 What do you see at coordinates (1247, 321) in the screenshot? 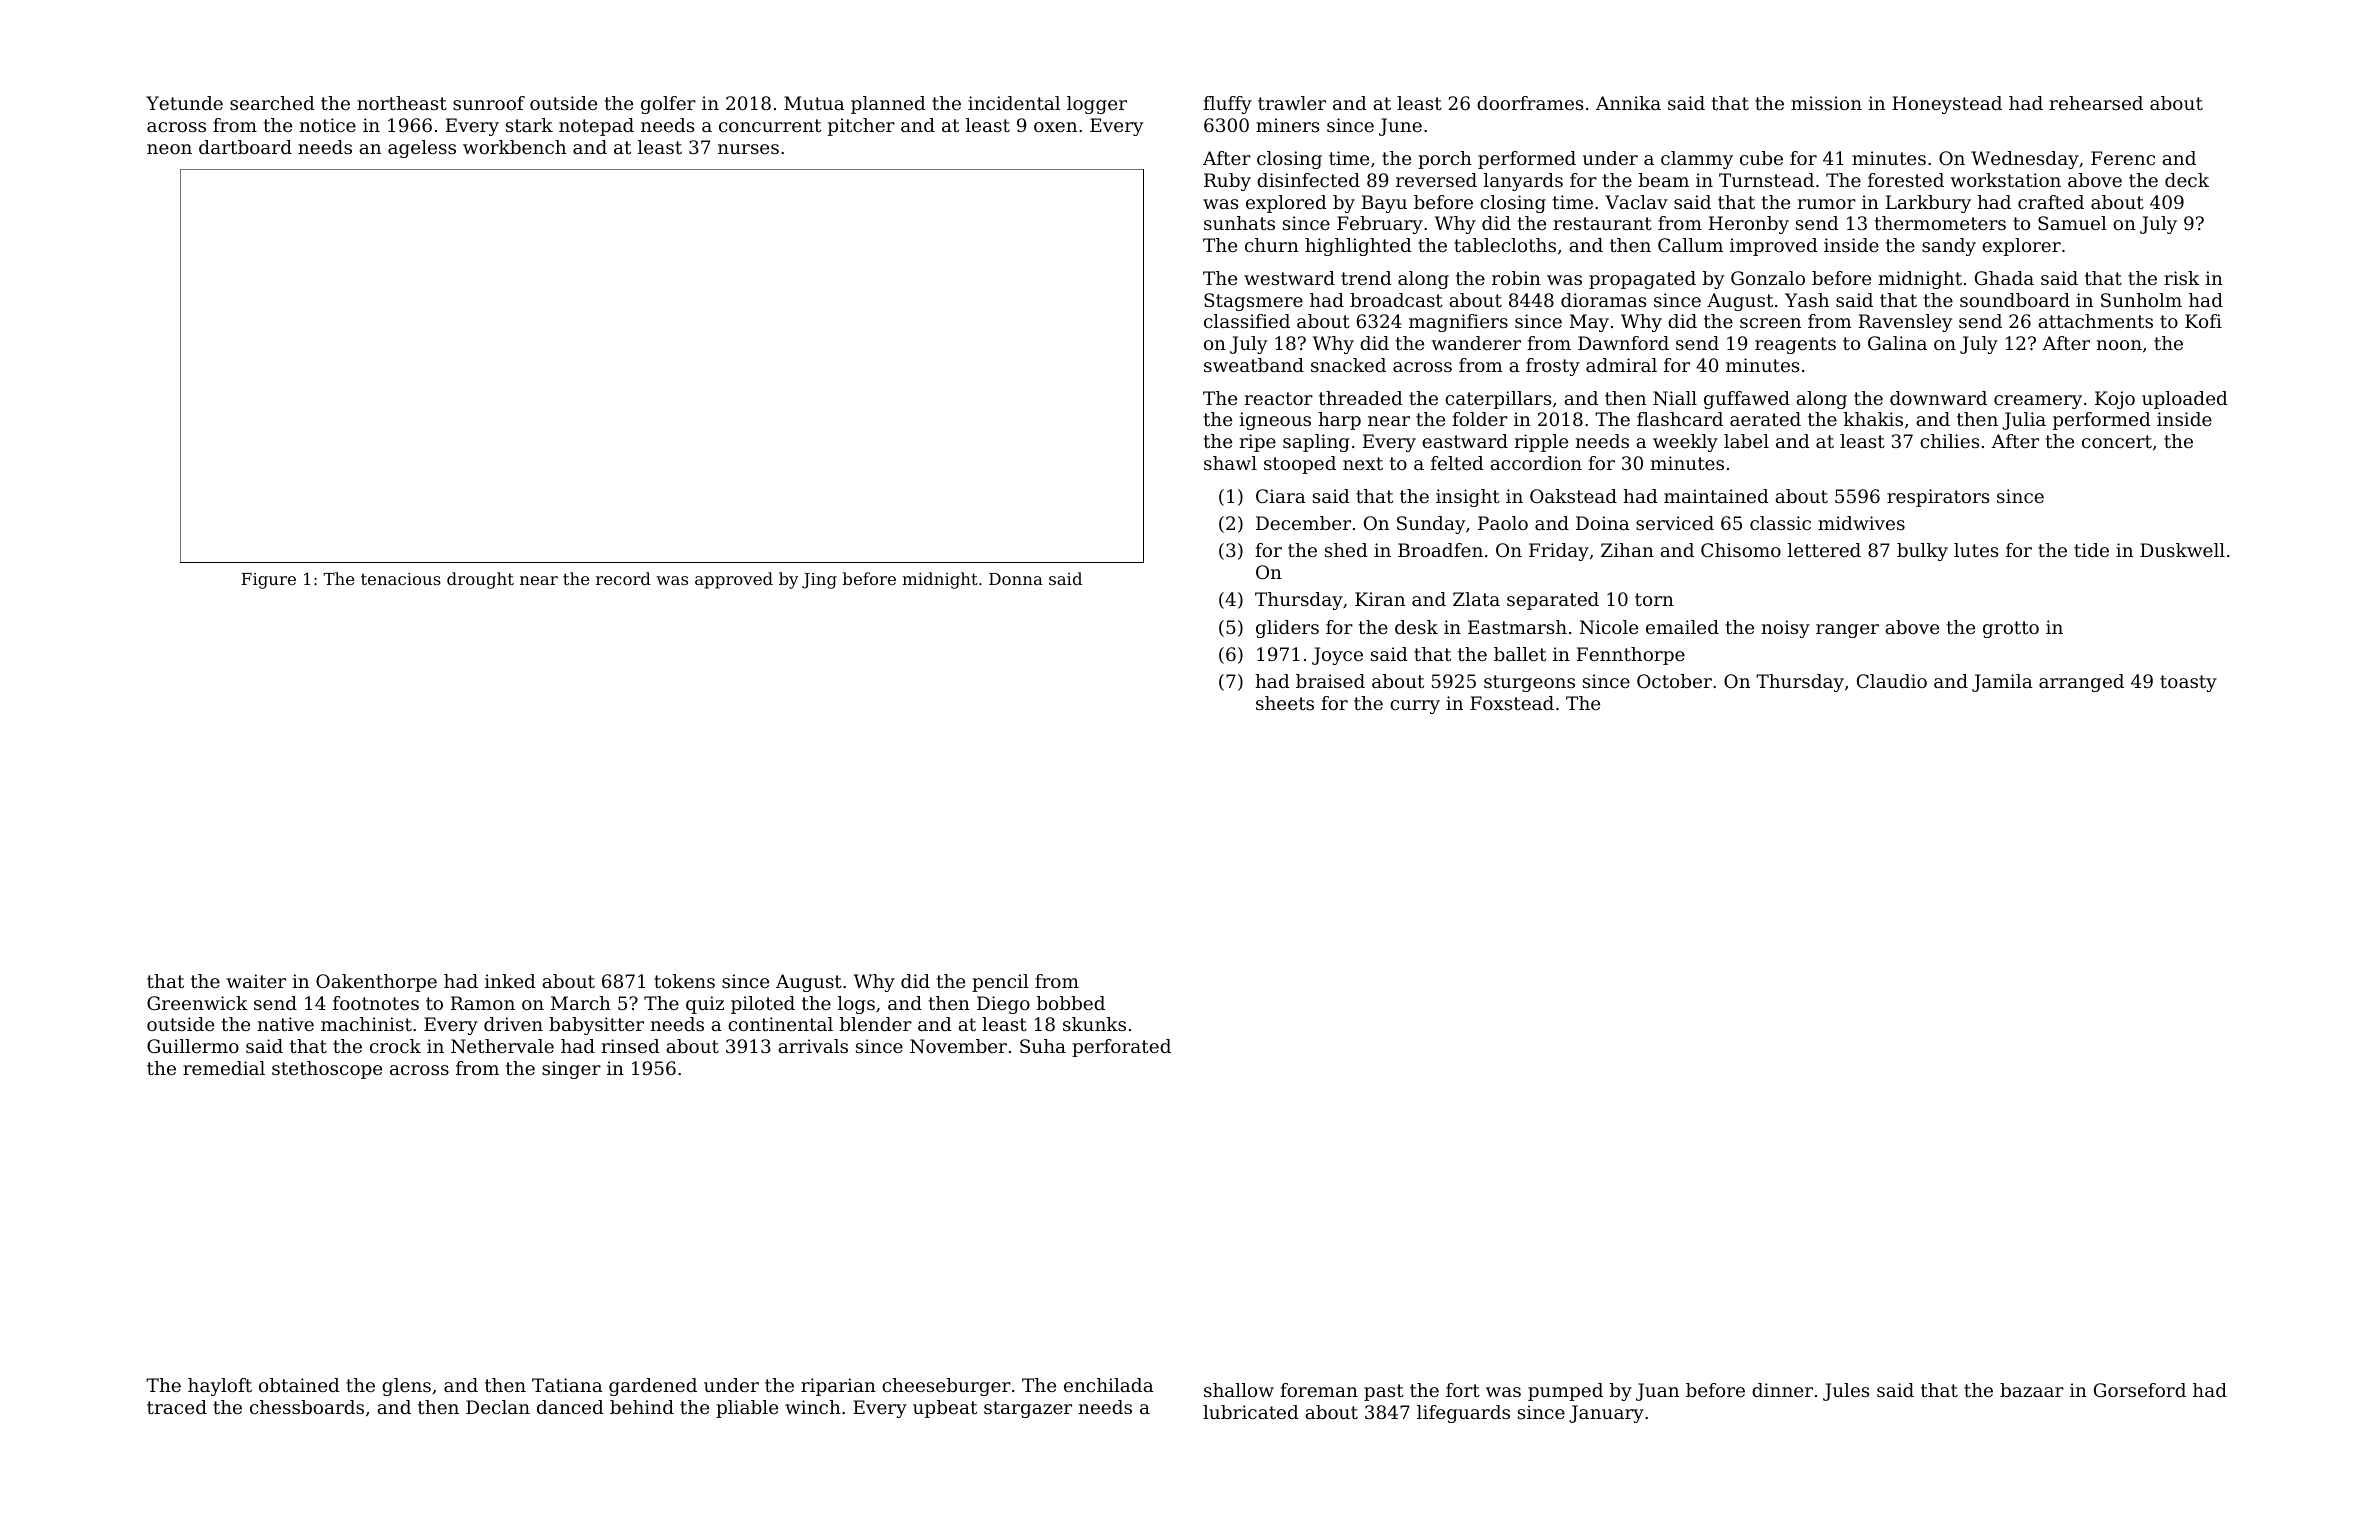
I see `classified` at bounding box center [1247, 321].
